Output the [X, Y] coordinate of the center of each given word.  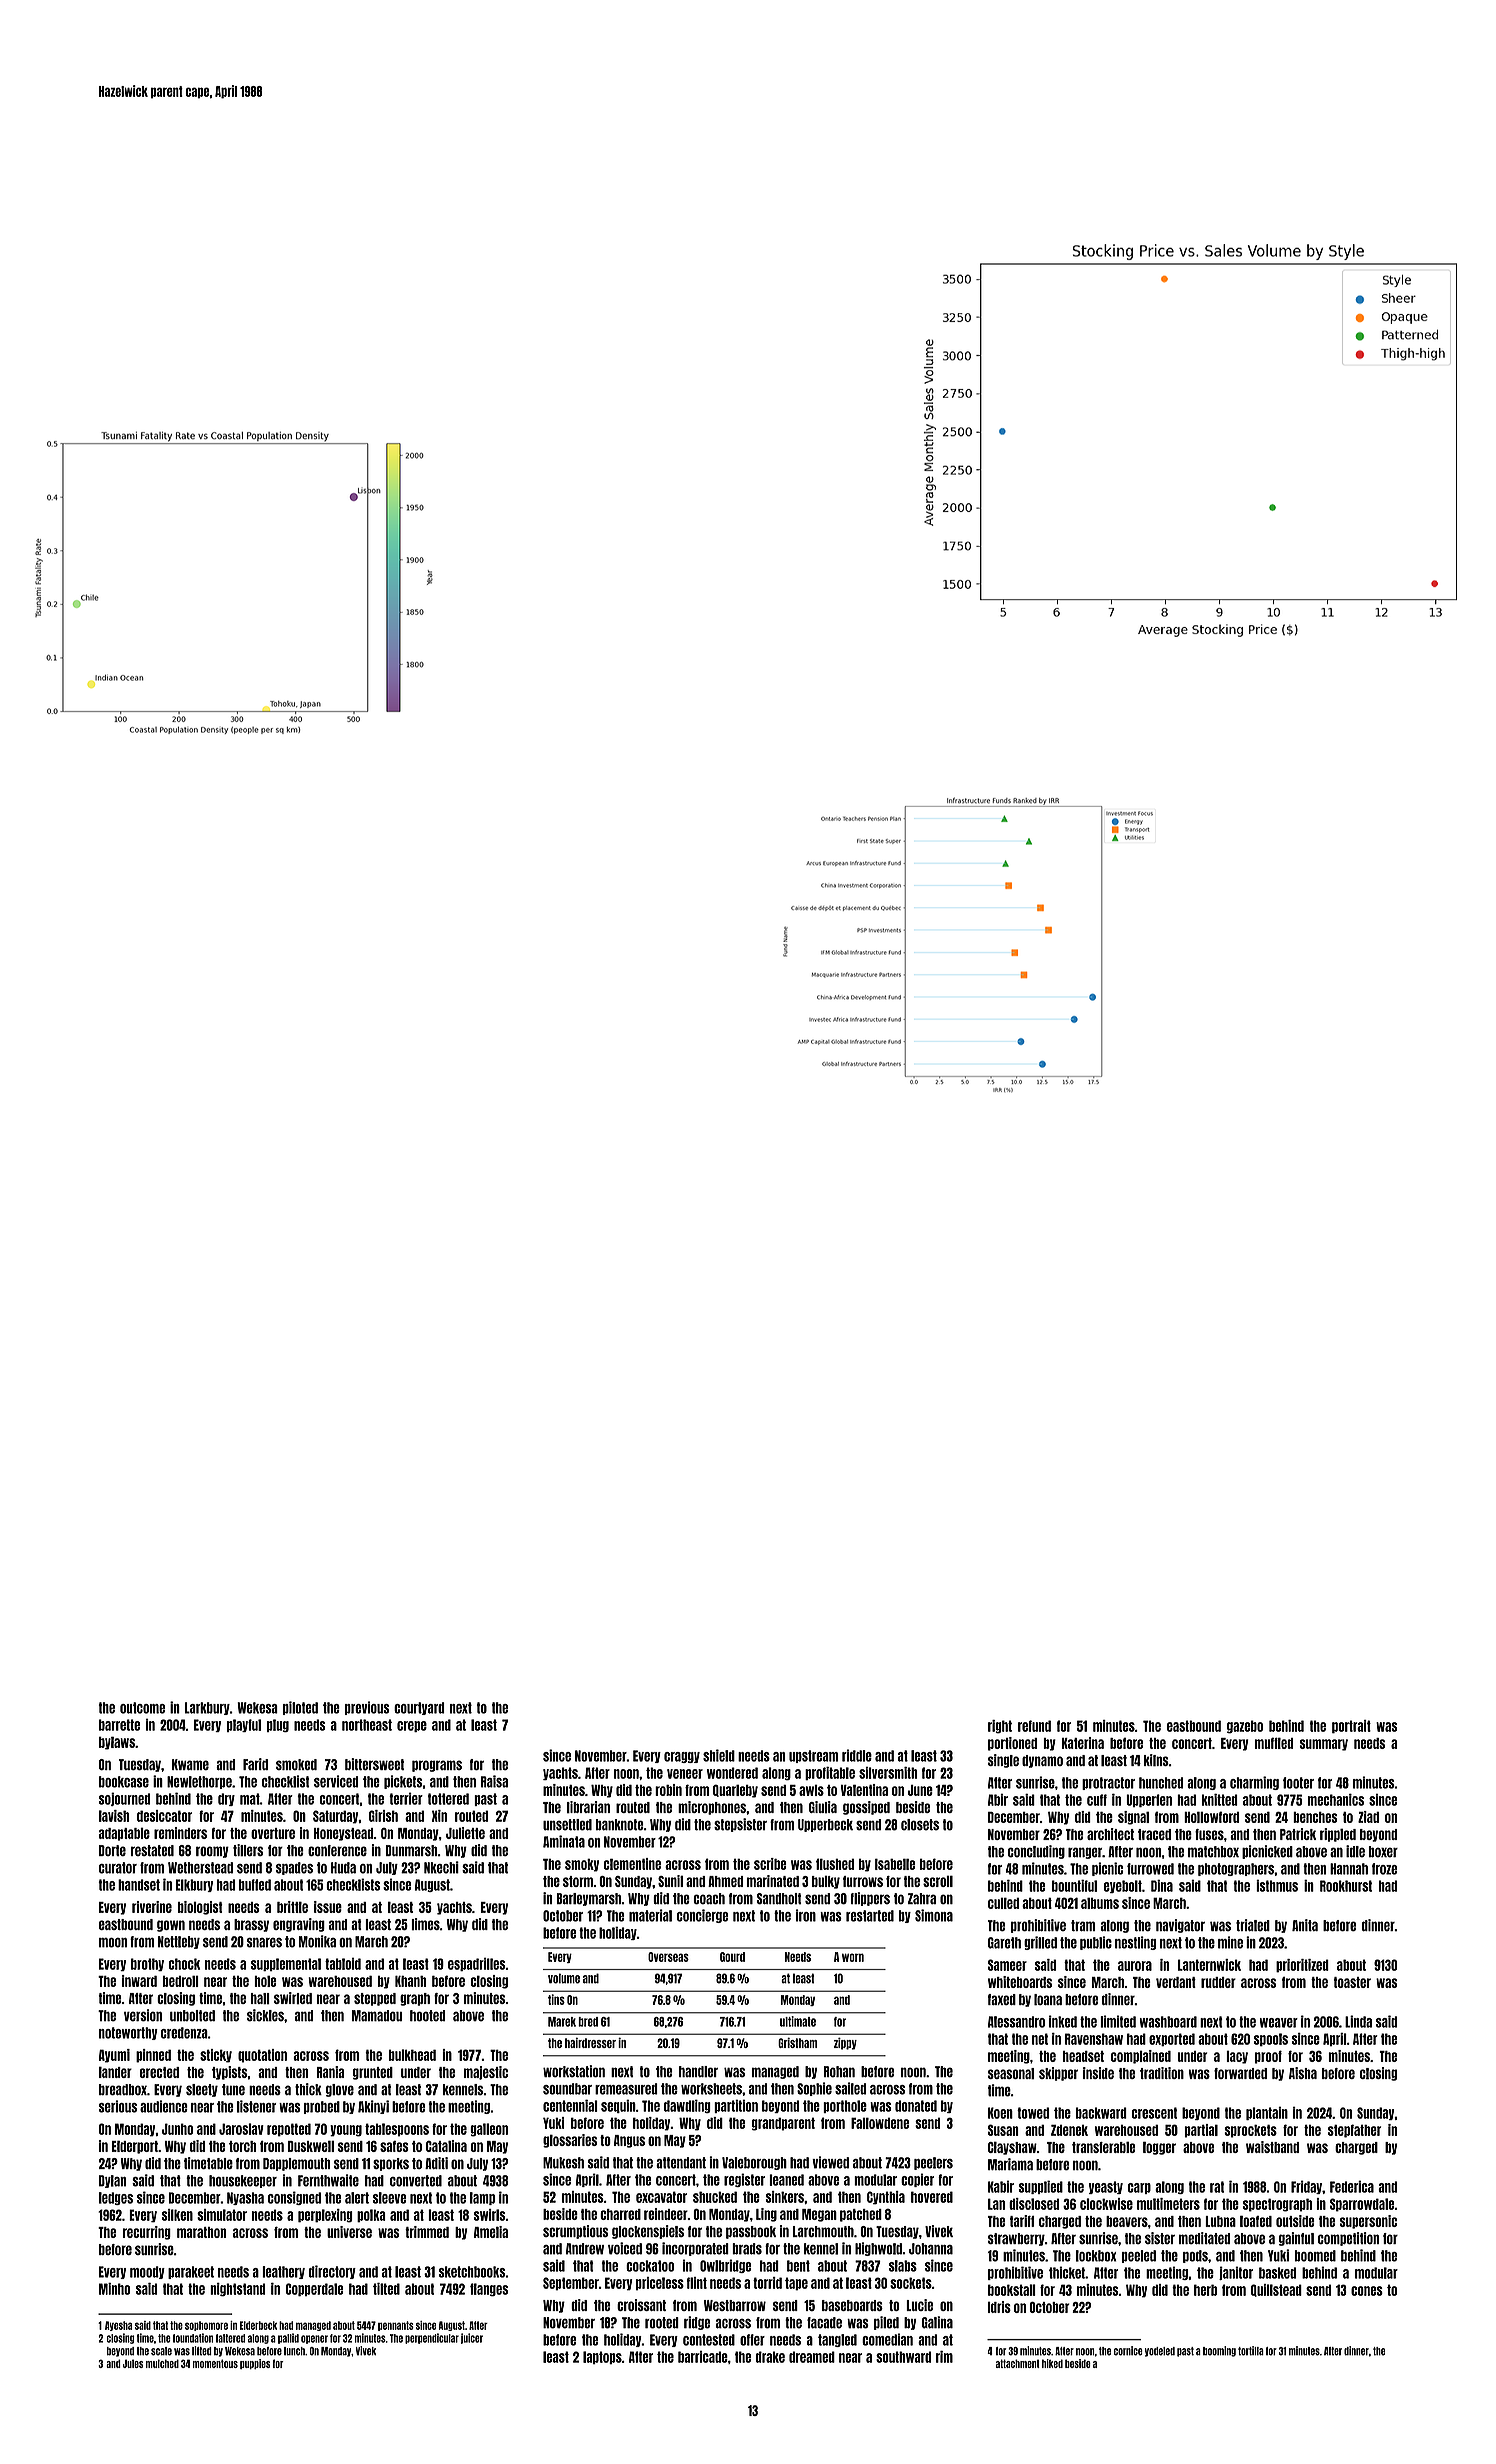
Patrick [1298, 1834]
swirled [293, 1998]
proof [1268, 2057]
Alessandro [1016, 2022]
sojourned [124, 1799]
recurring [147, 2233]
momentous [215, 2363]
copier [917, 2180]
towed [1033, 2113]
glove [340, 2090]
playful [244, 1725]
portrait [1351, 1727]
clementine [632, 1864]
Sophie [814, 2089]
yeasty [1106, 2187]
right [1000, 1727]
